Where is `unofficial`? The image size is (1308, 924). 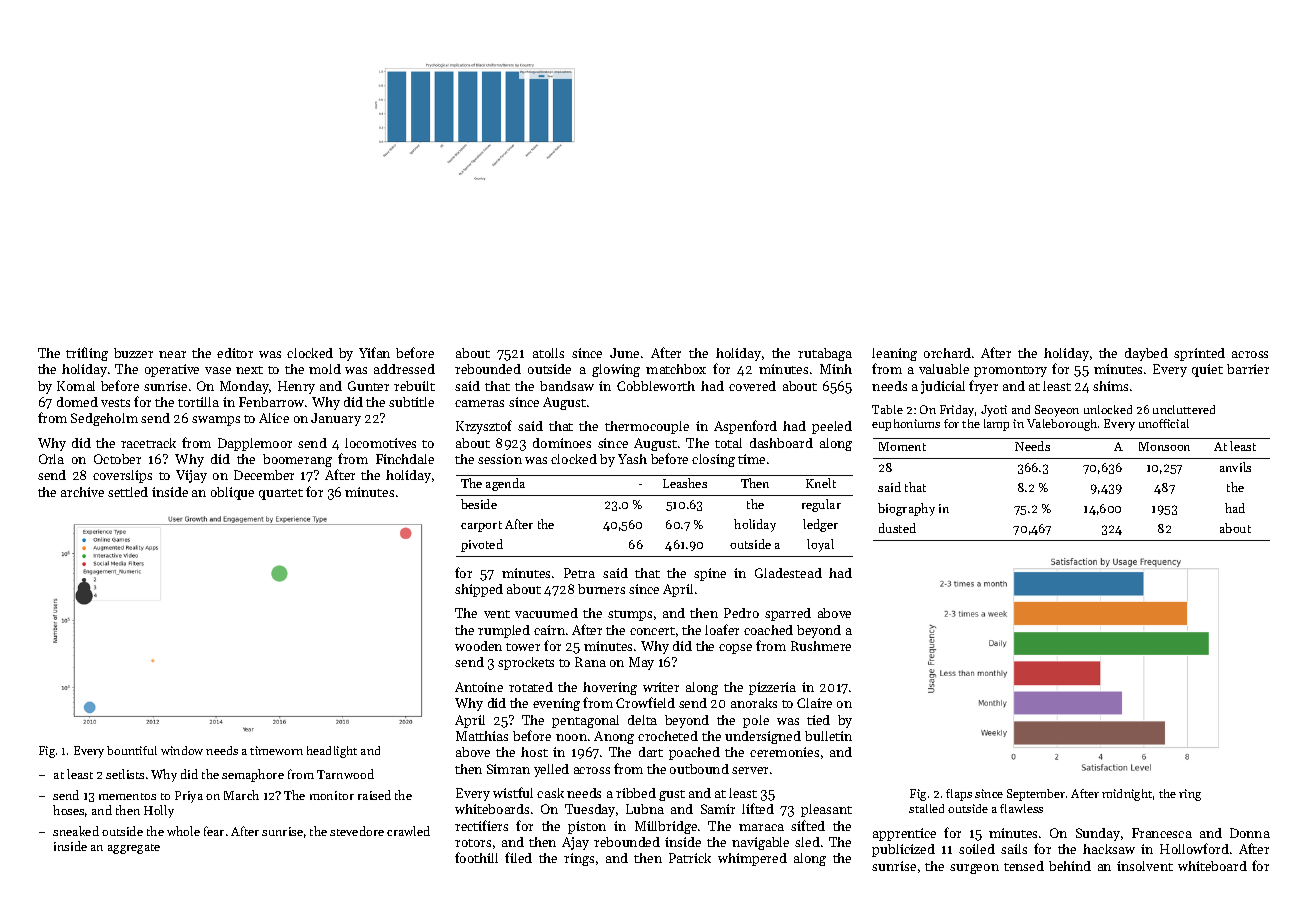 unofficial is located at coordinates (1164, 423).
